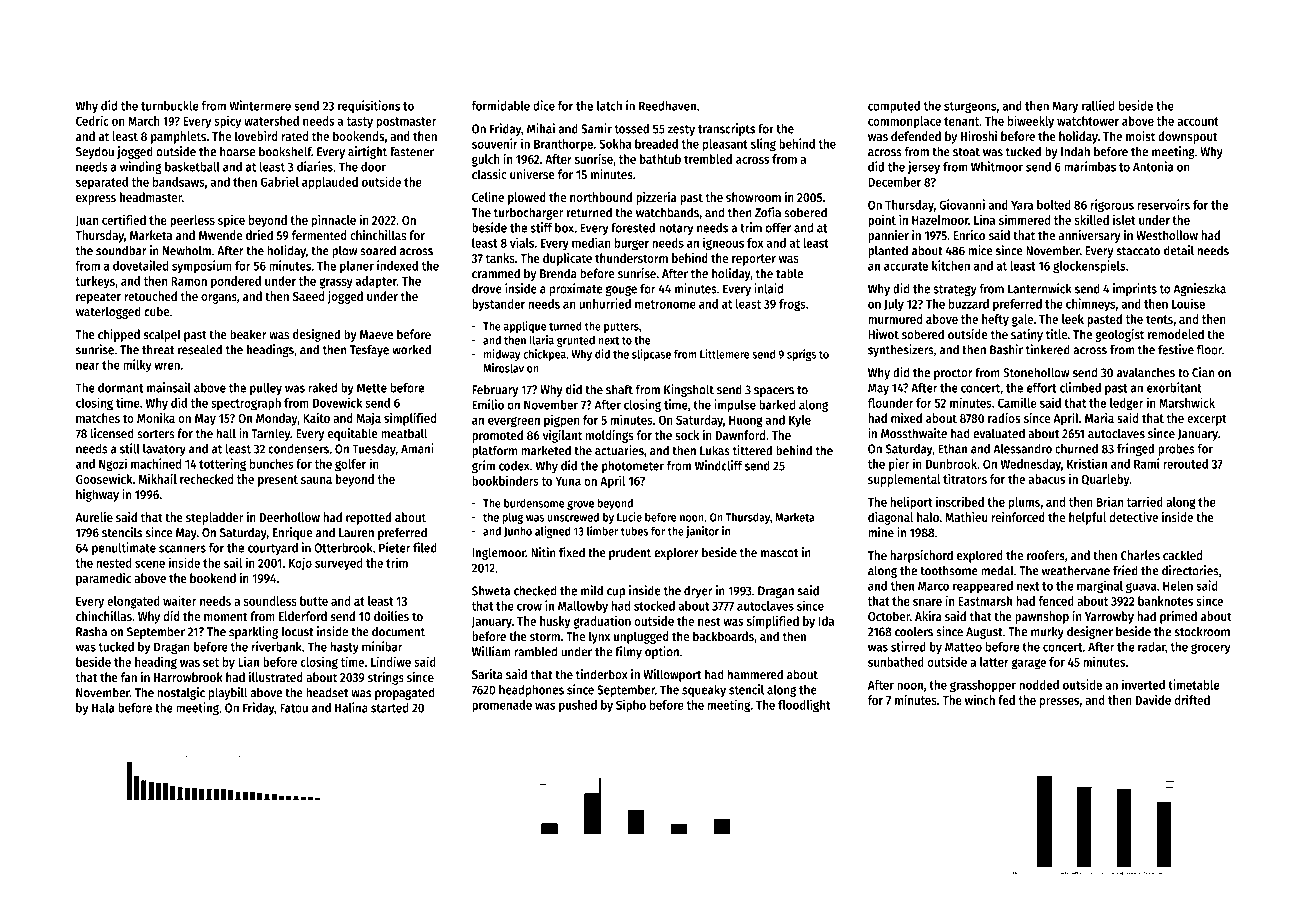  Describe the element at coordinates (501, 105) in the image. I see `formidable` at that location.
